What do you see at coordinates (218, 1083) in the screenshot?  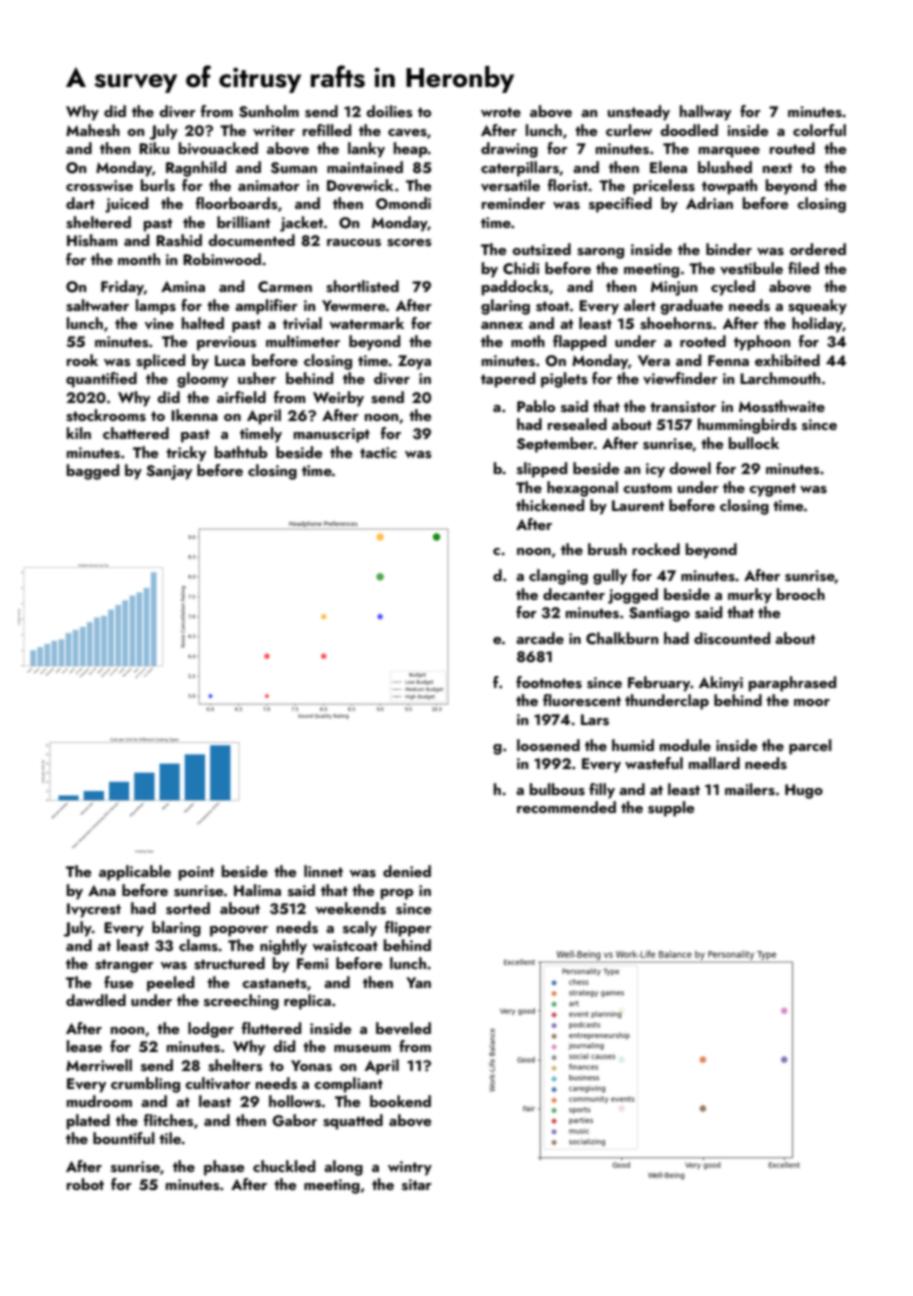 I see `cultivator` at bounding box center [218, 1083].
